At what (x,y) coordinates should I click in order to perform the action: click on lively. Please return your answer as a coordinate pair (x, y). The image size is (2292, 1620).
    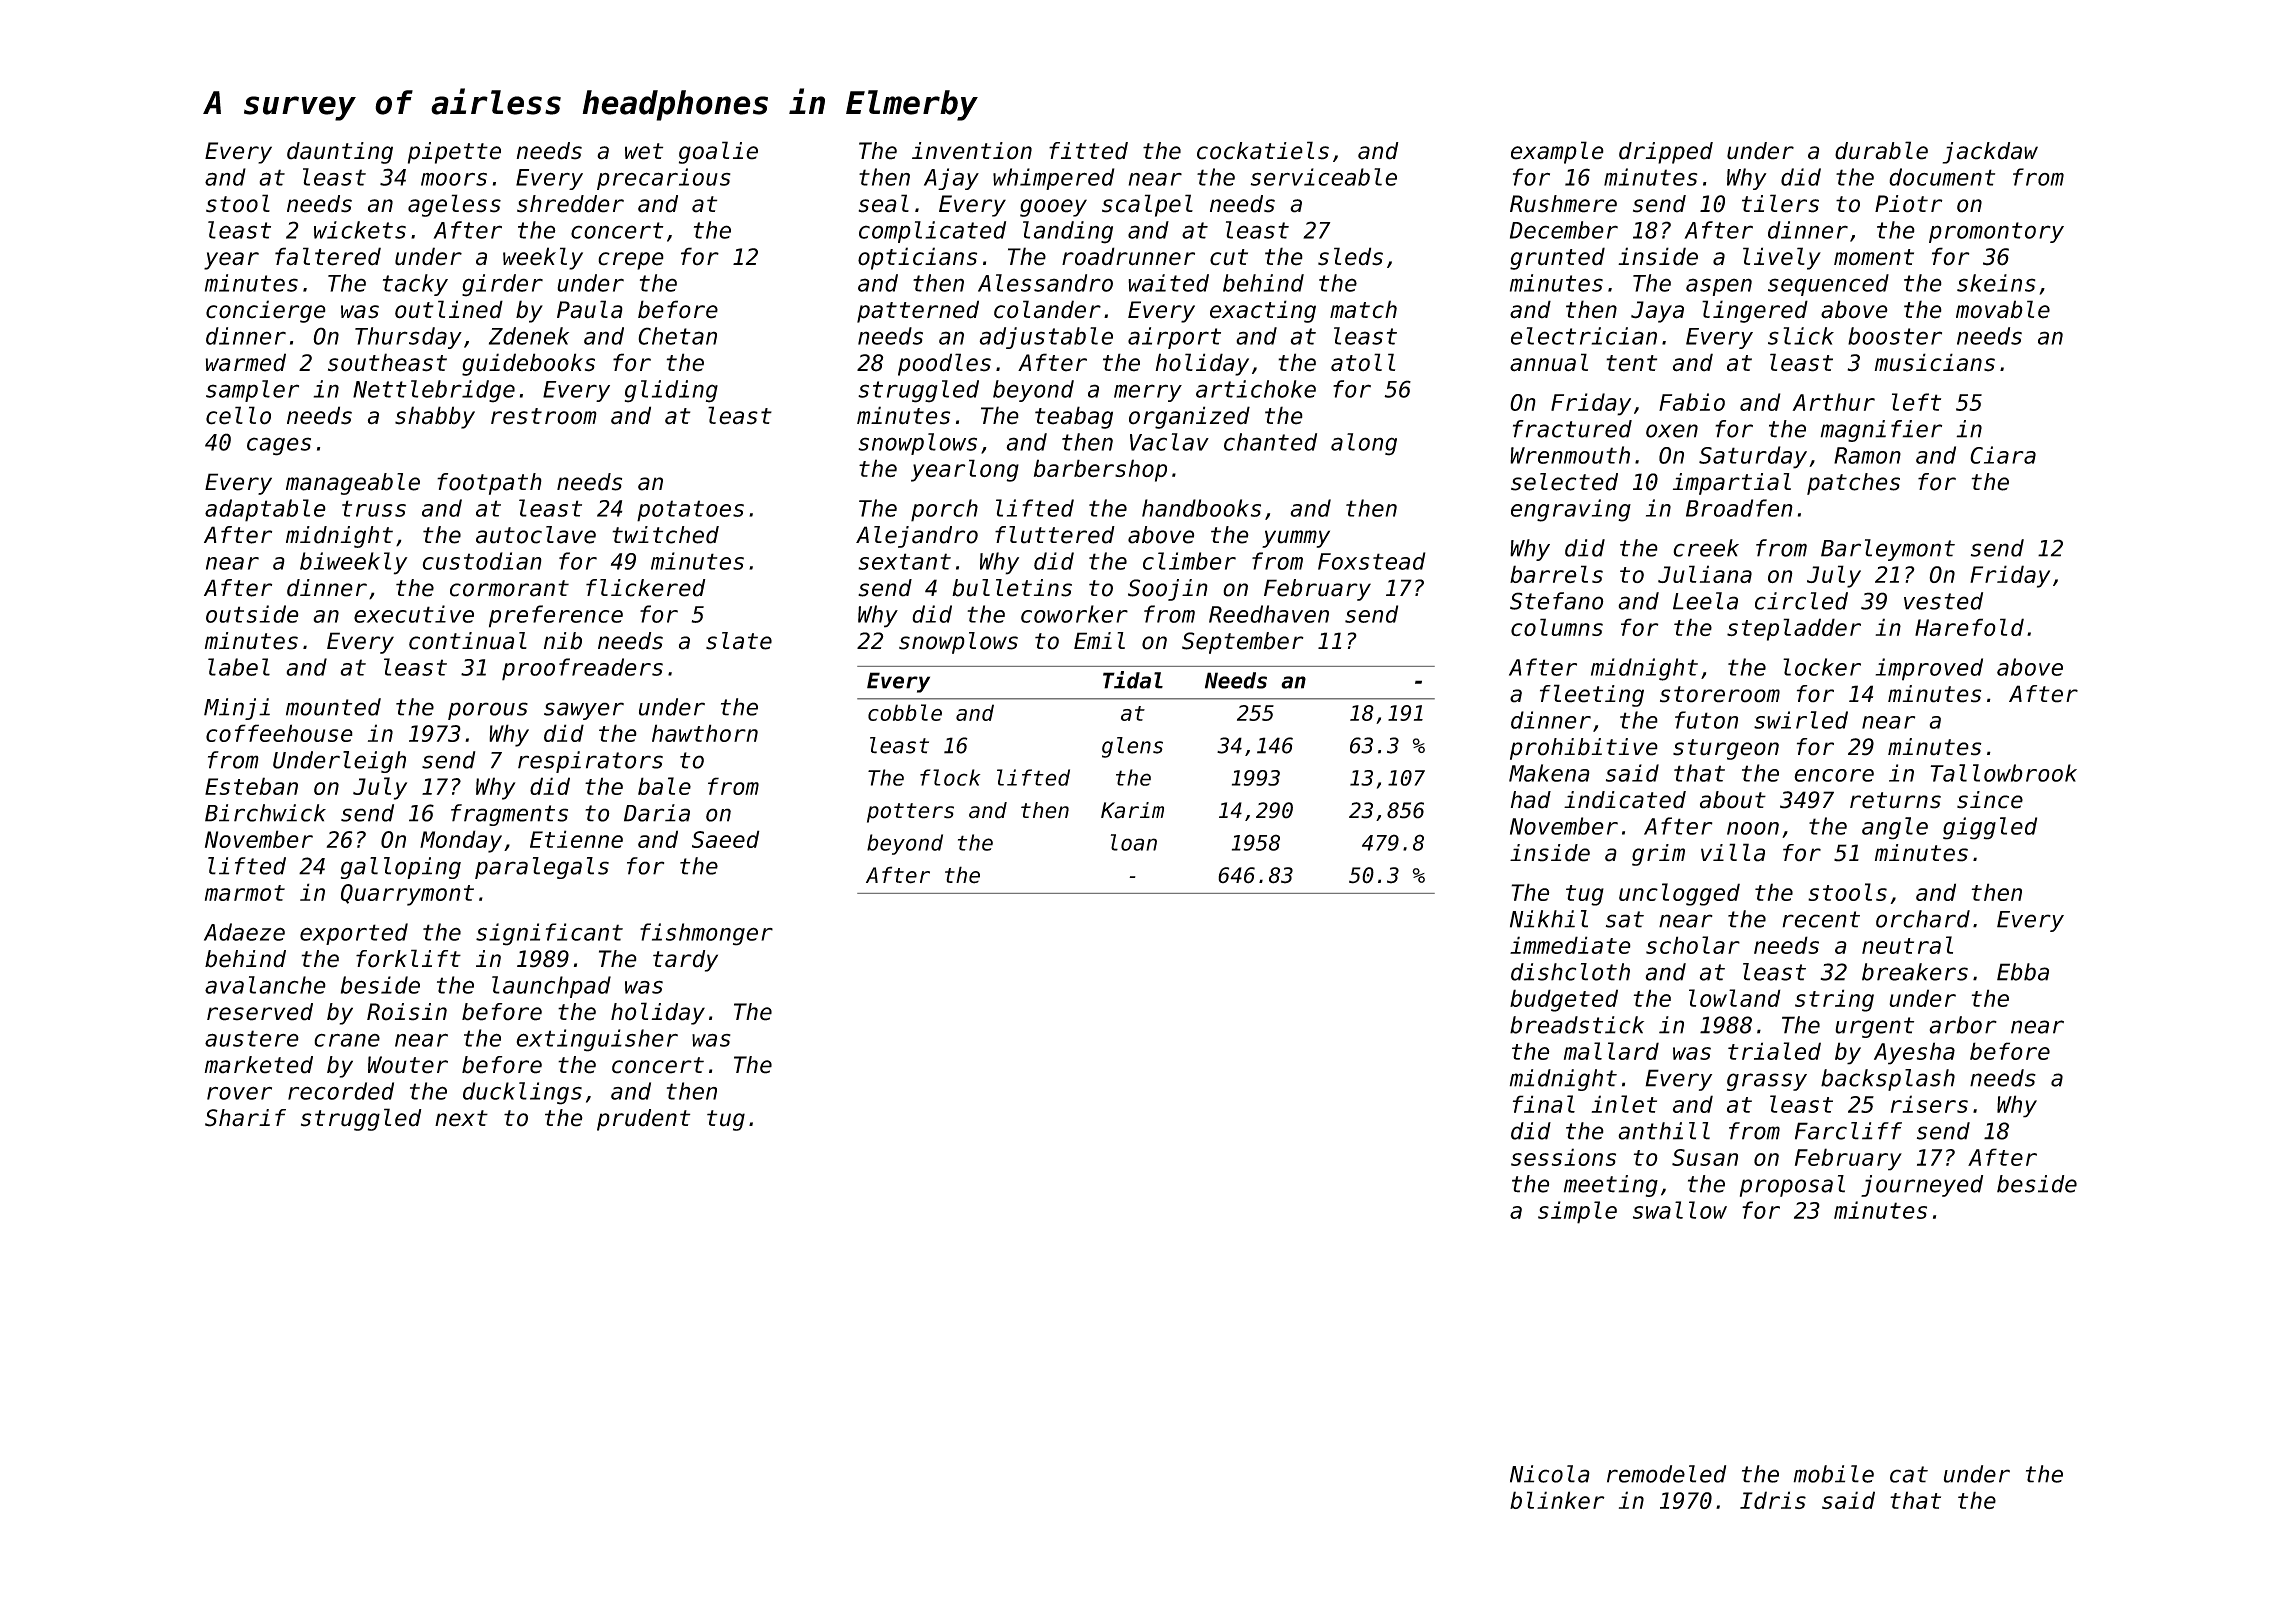
    Looking at the image, I should click on (1782, 258).
